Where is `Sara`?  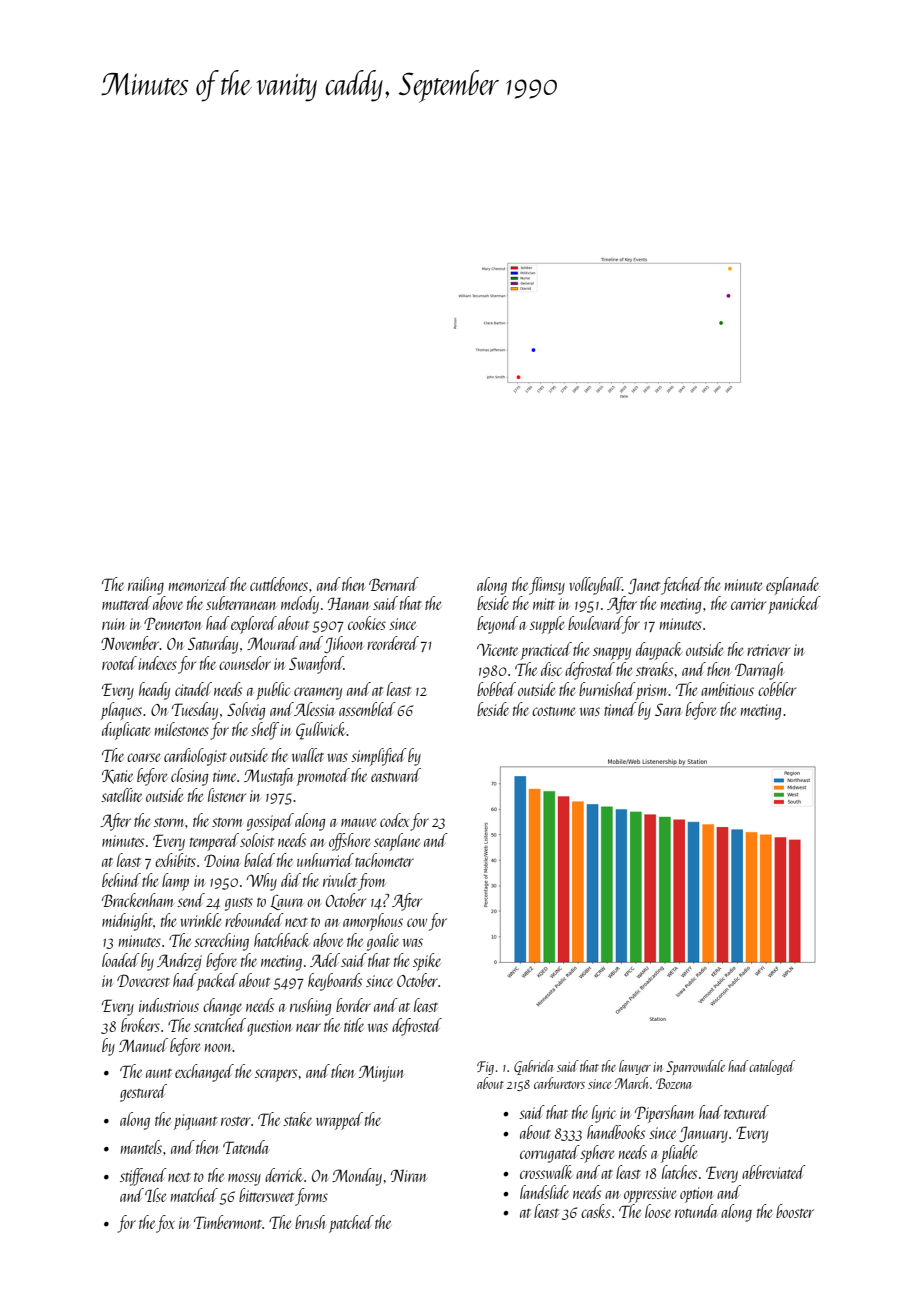 Sara is located at coordinates (668, 709).
